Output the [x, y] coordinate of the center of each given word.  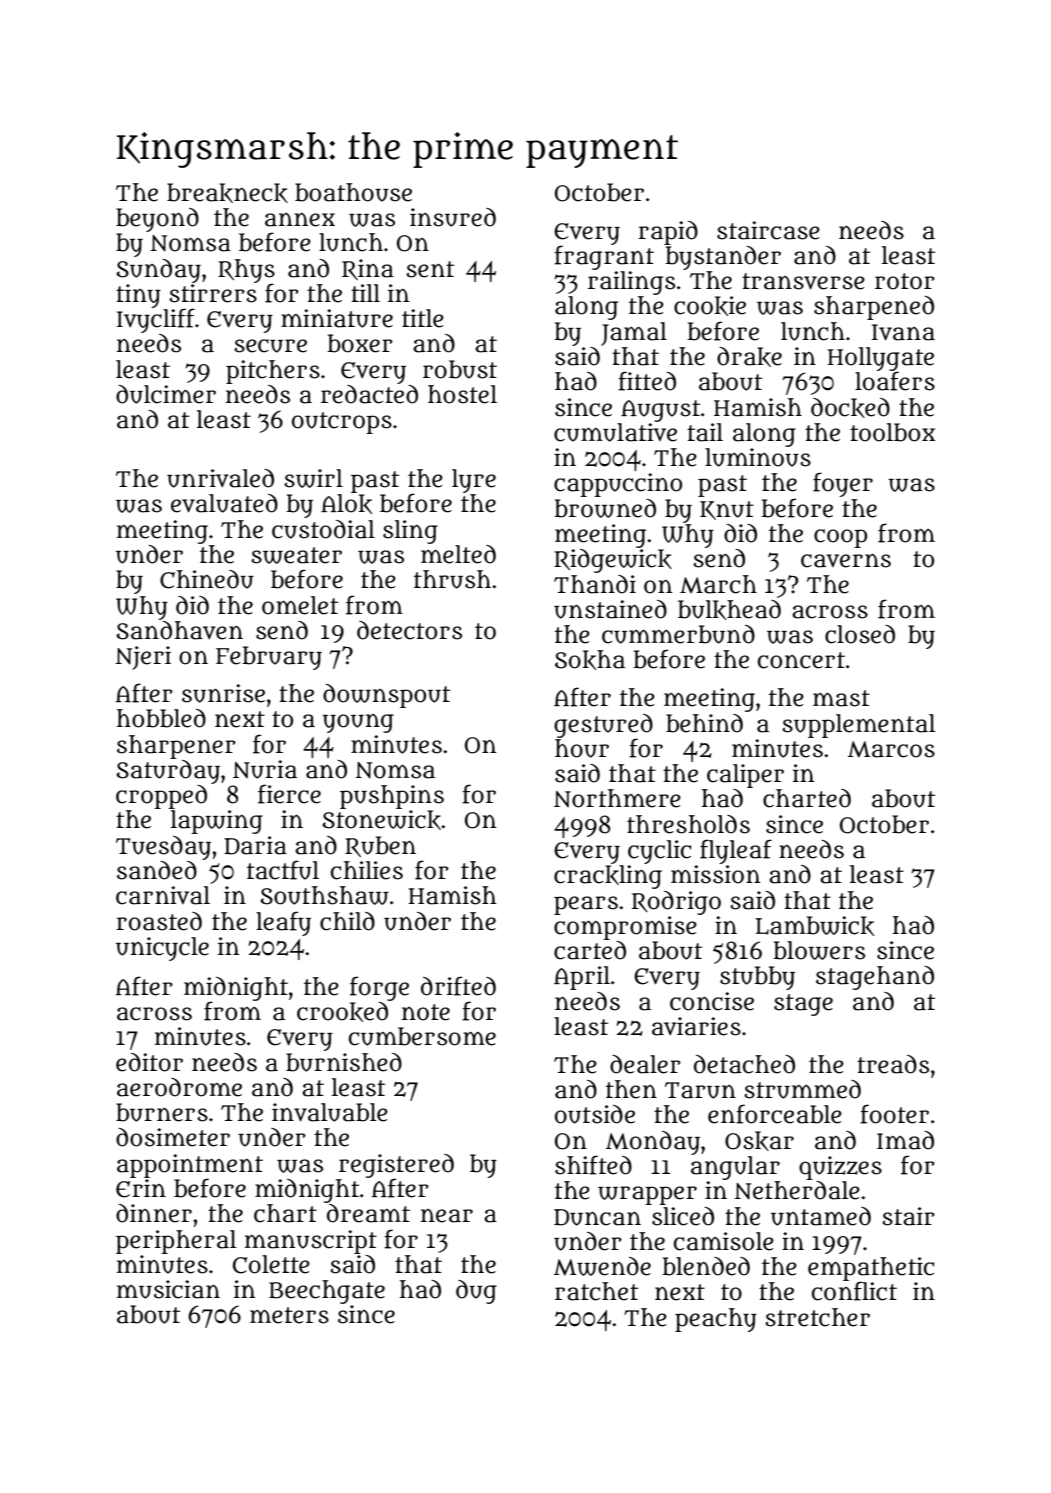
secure [270, 346]
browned [605, 508]
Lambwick [814, 926]
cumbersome [422, 1036]
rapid [668, 233]
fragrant [604, 257]
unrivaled [220, 478]
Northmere [617, 798]
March [718, 584]
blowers [819, 950]
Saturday [168, 772]
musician [168, 1289]
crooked [342, 1012]
